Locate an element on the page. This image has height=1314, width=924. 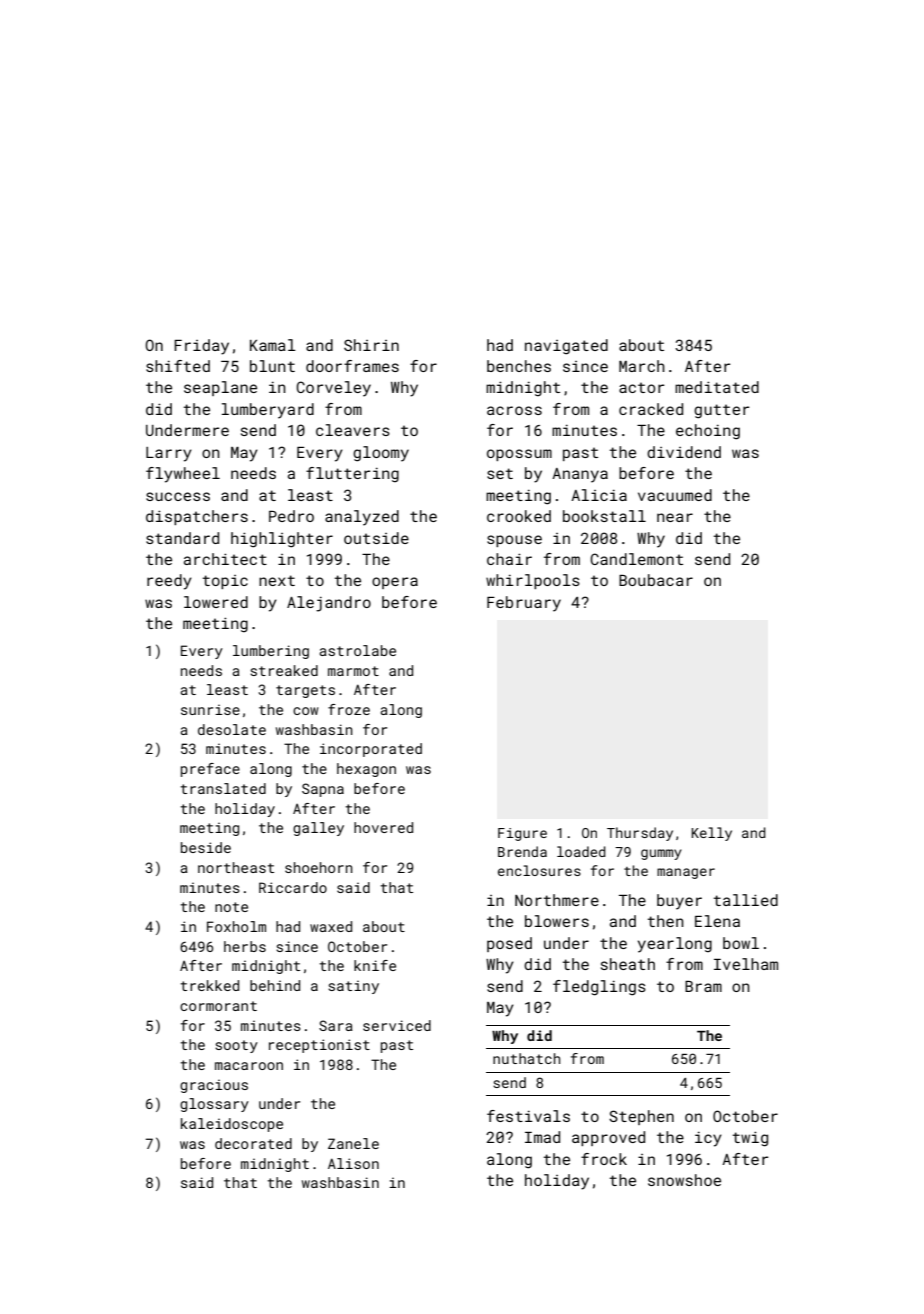
echoing is located at coordinates (708, 432).
